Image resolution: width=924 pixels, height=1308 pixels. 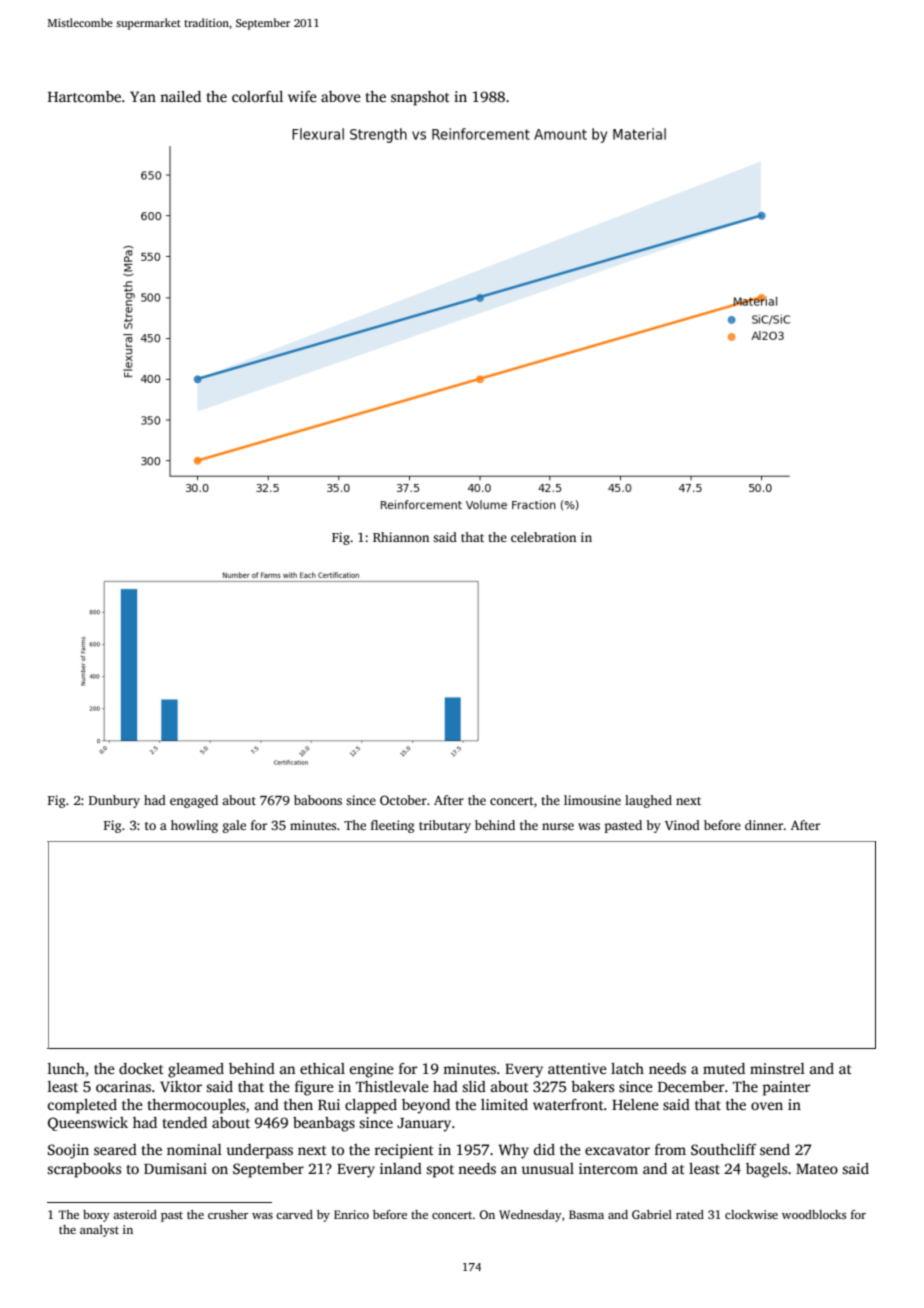 I want to click on nurse, so click(x=558, y=826).
